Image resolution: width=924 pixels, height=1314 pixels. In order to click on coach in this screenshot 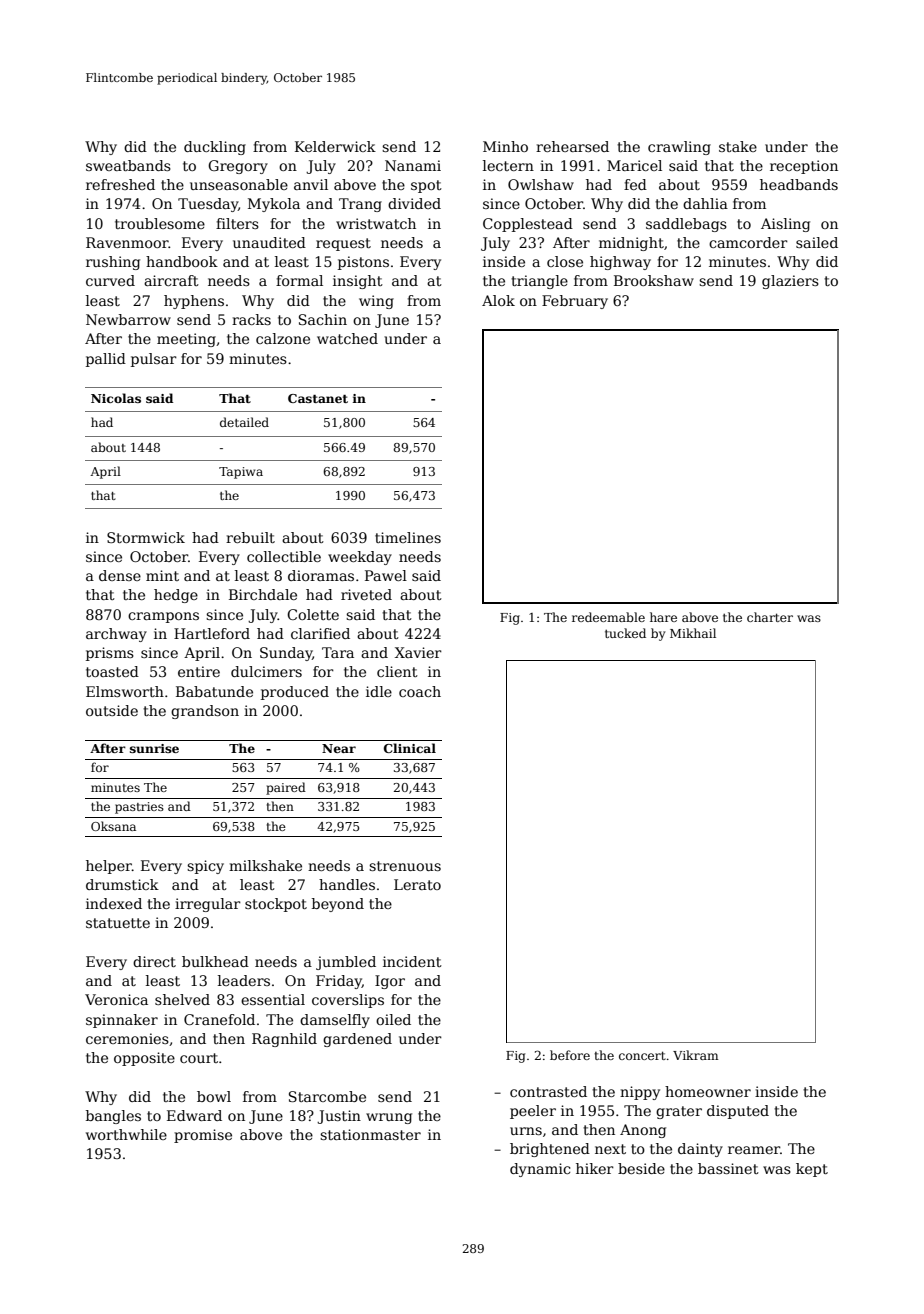, I will do `click(420, 691)`.
